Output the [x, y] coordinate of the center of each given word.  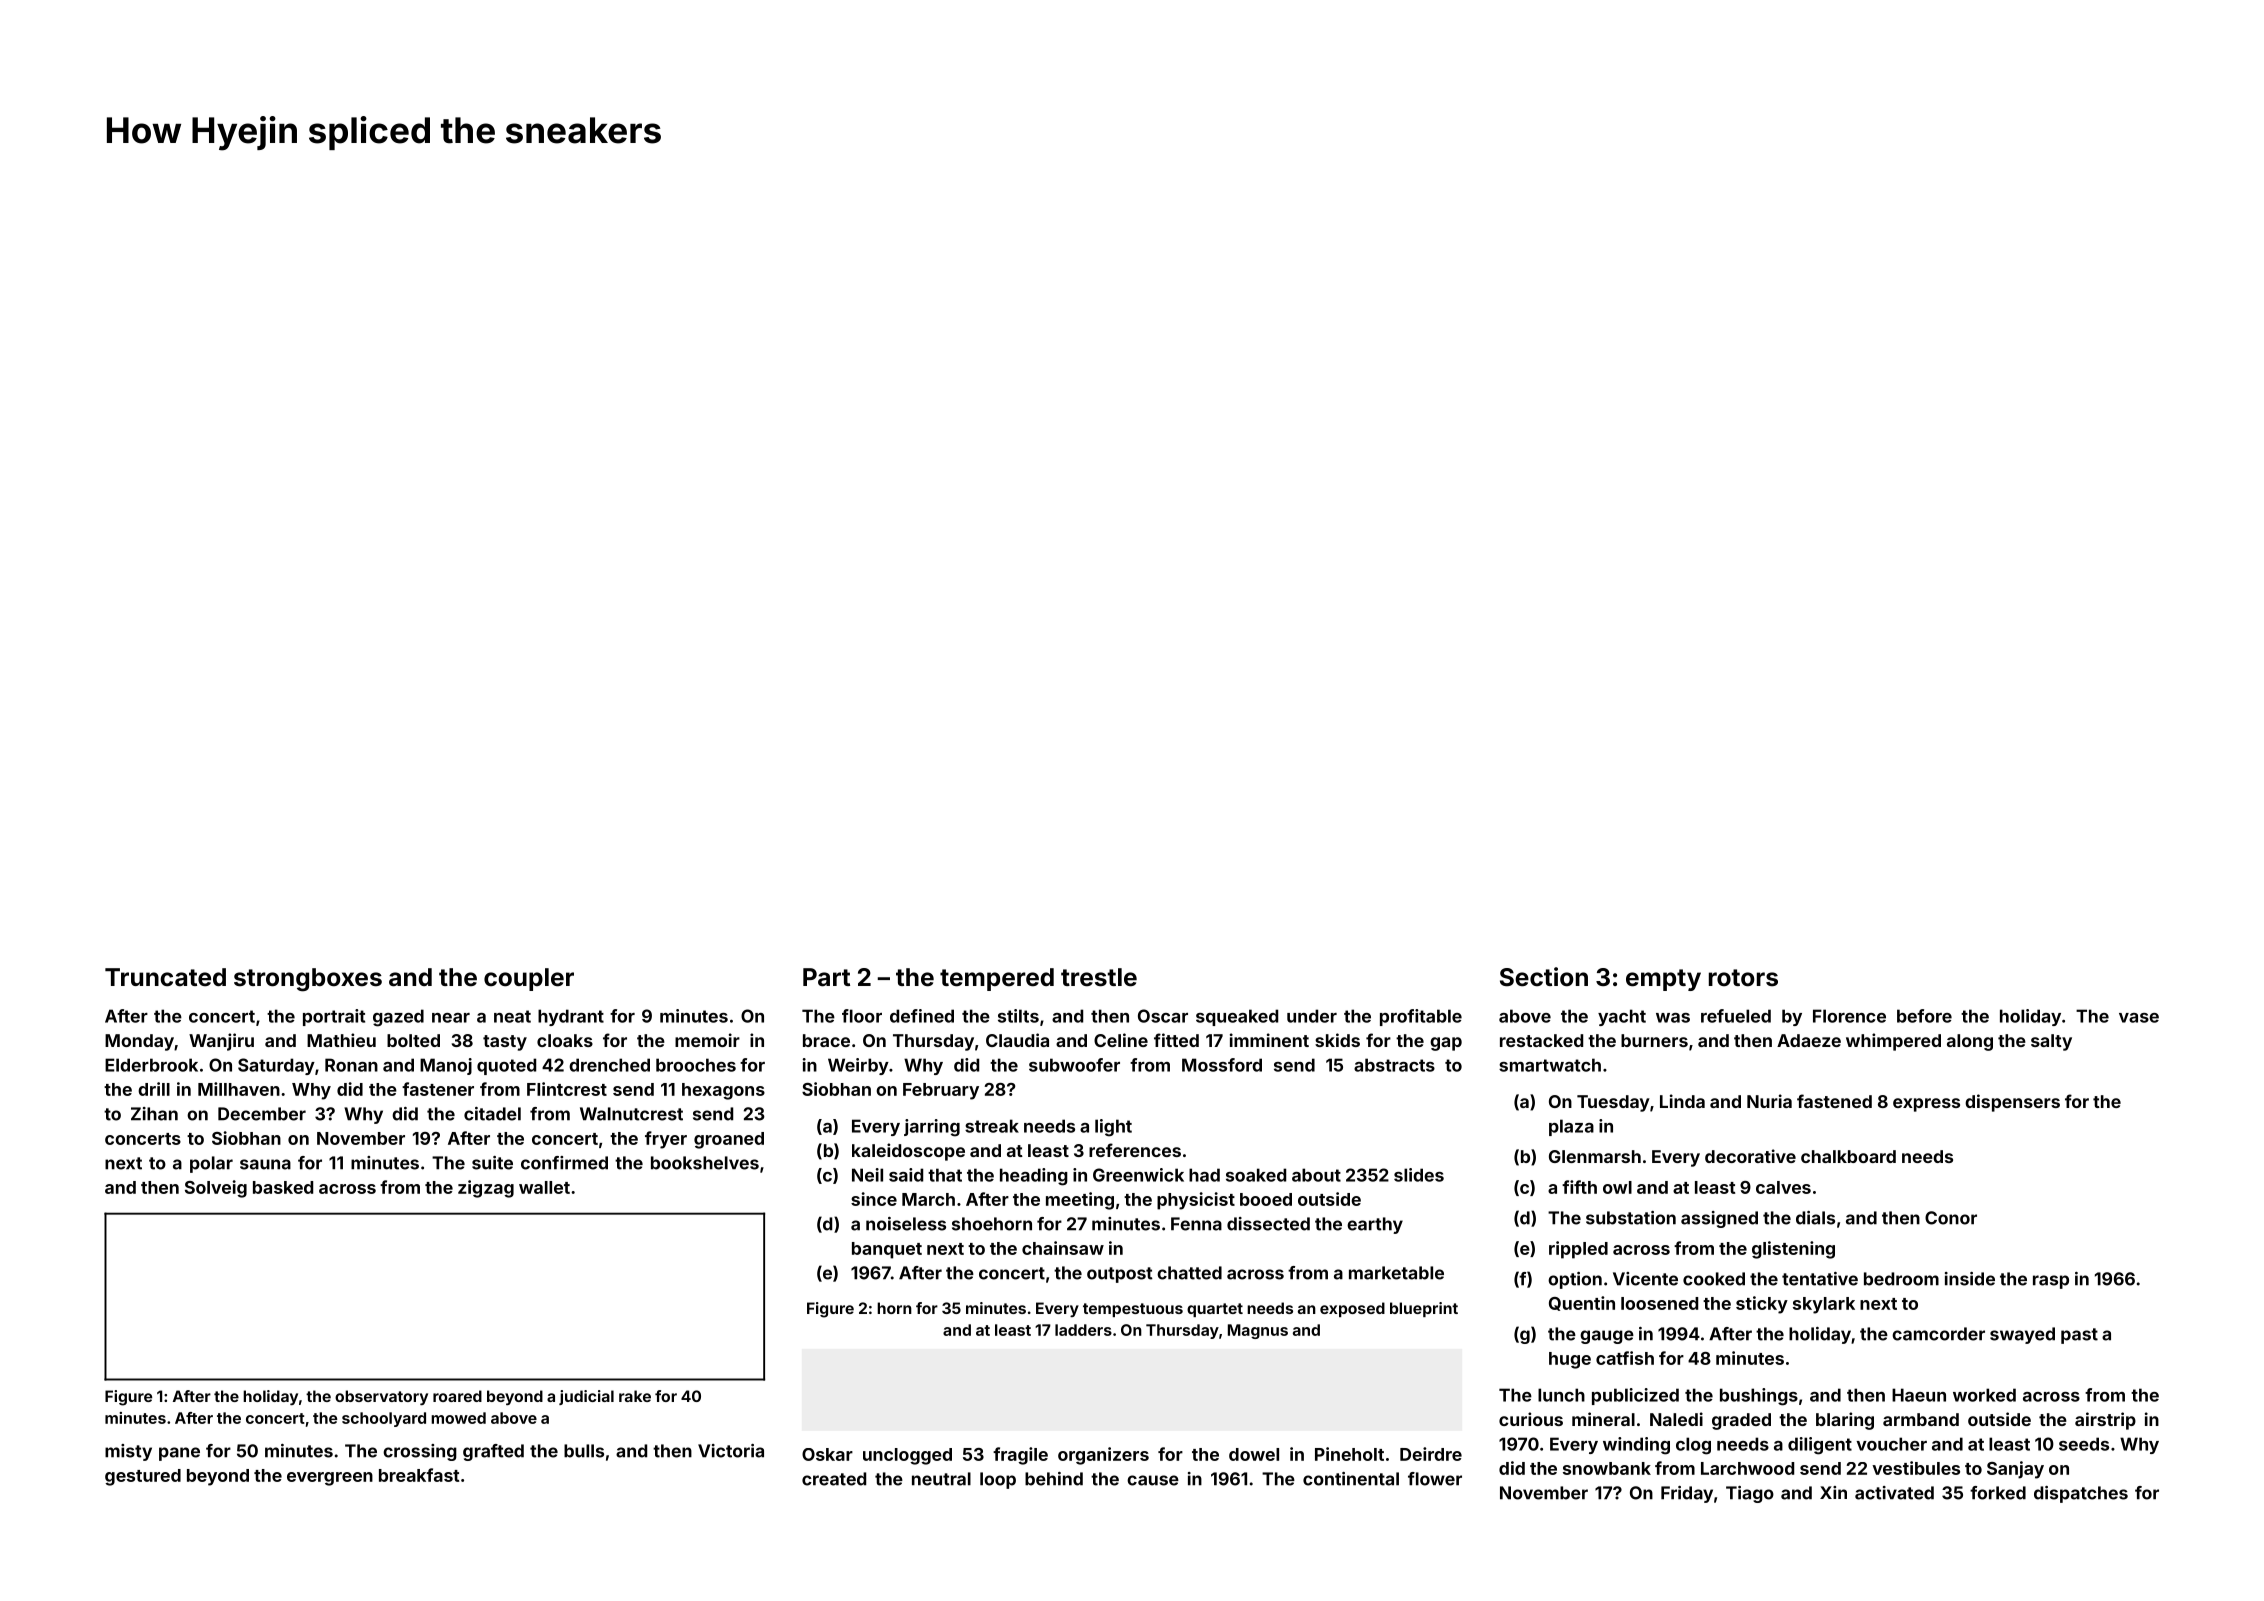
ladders [1083, 1330]
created [834, 1479]
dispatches [2081, 1494]
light [1113, 1128]
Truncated [165, 977]
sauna [265, 1164]
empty [1663, 980]
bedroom [1901, 1279]
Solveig [216, 1189]
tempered [997, 979]
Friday [1687, 1494]
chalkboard [1848, 1156]
